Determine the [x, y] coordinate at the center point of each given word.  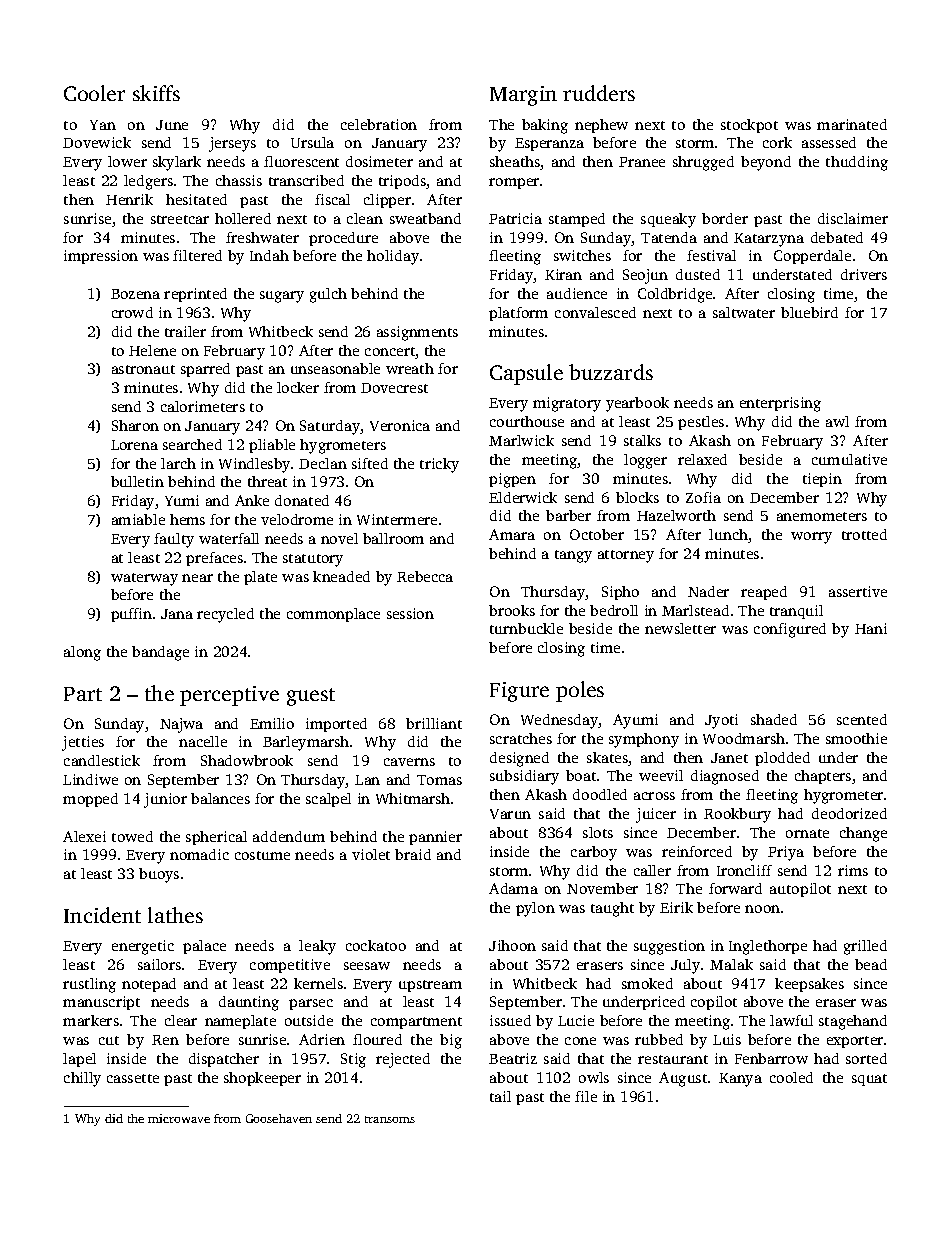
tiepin [822, 480]
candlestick [102, 760]
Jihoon [512, 945]
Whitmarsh [413, 798]
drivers [864, 274]
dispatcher [224, 1060]
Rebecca [425, 576]
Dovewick [97, 142]
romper [514, 183]
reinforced [697, 851]
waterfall [229, 538]
